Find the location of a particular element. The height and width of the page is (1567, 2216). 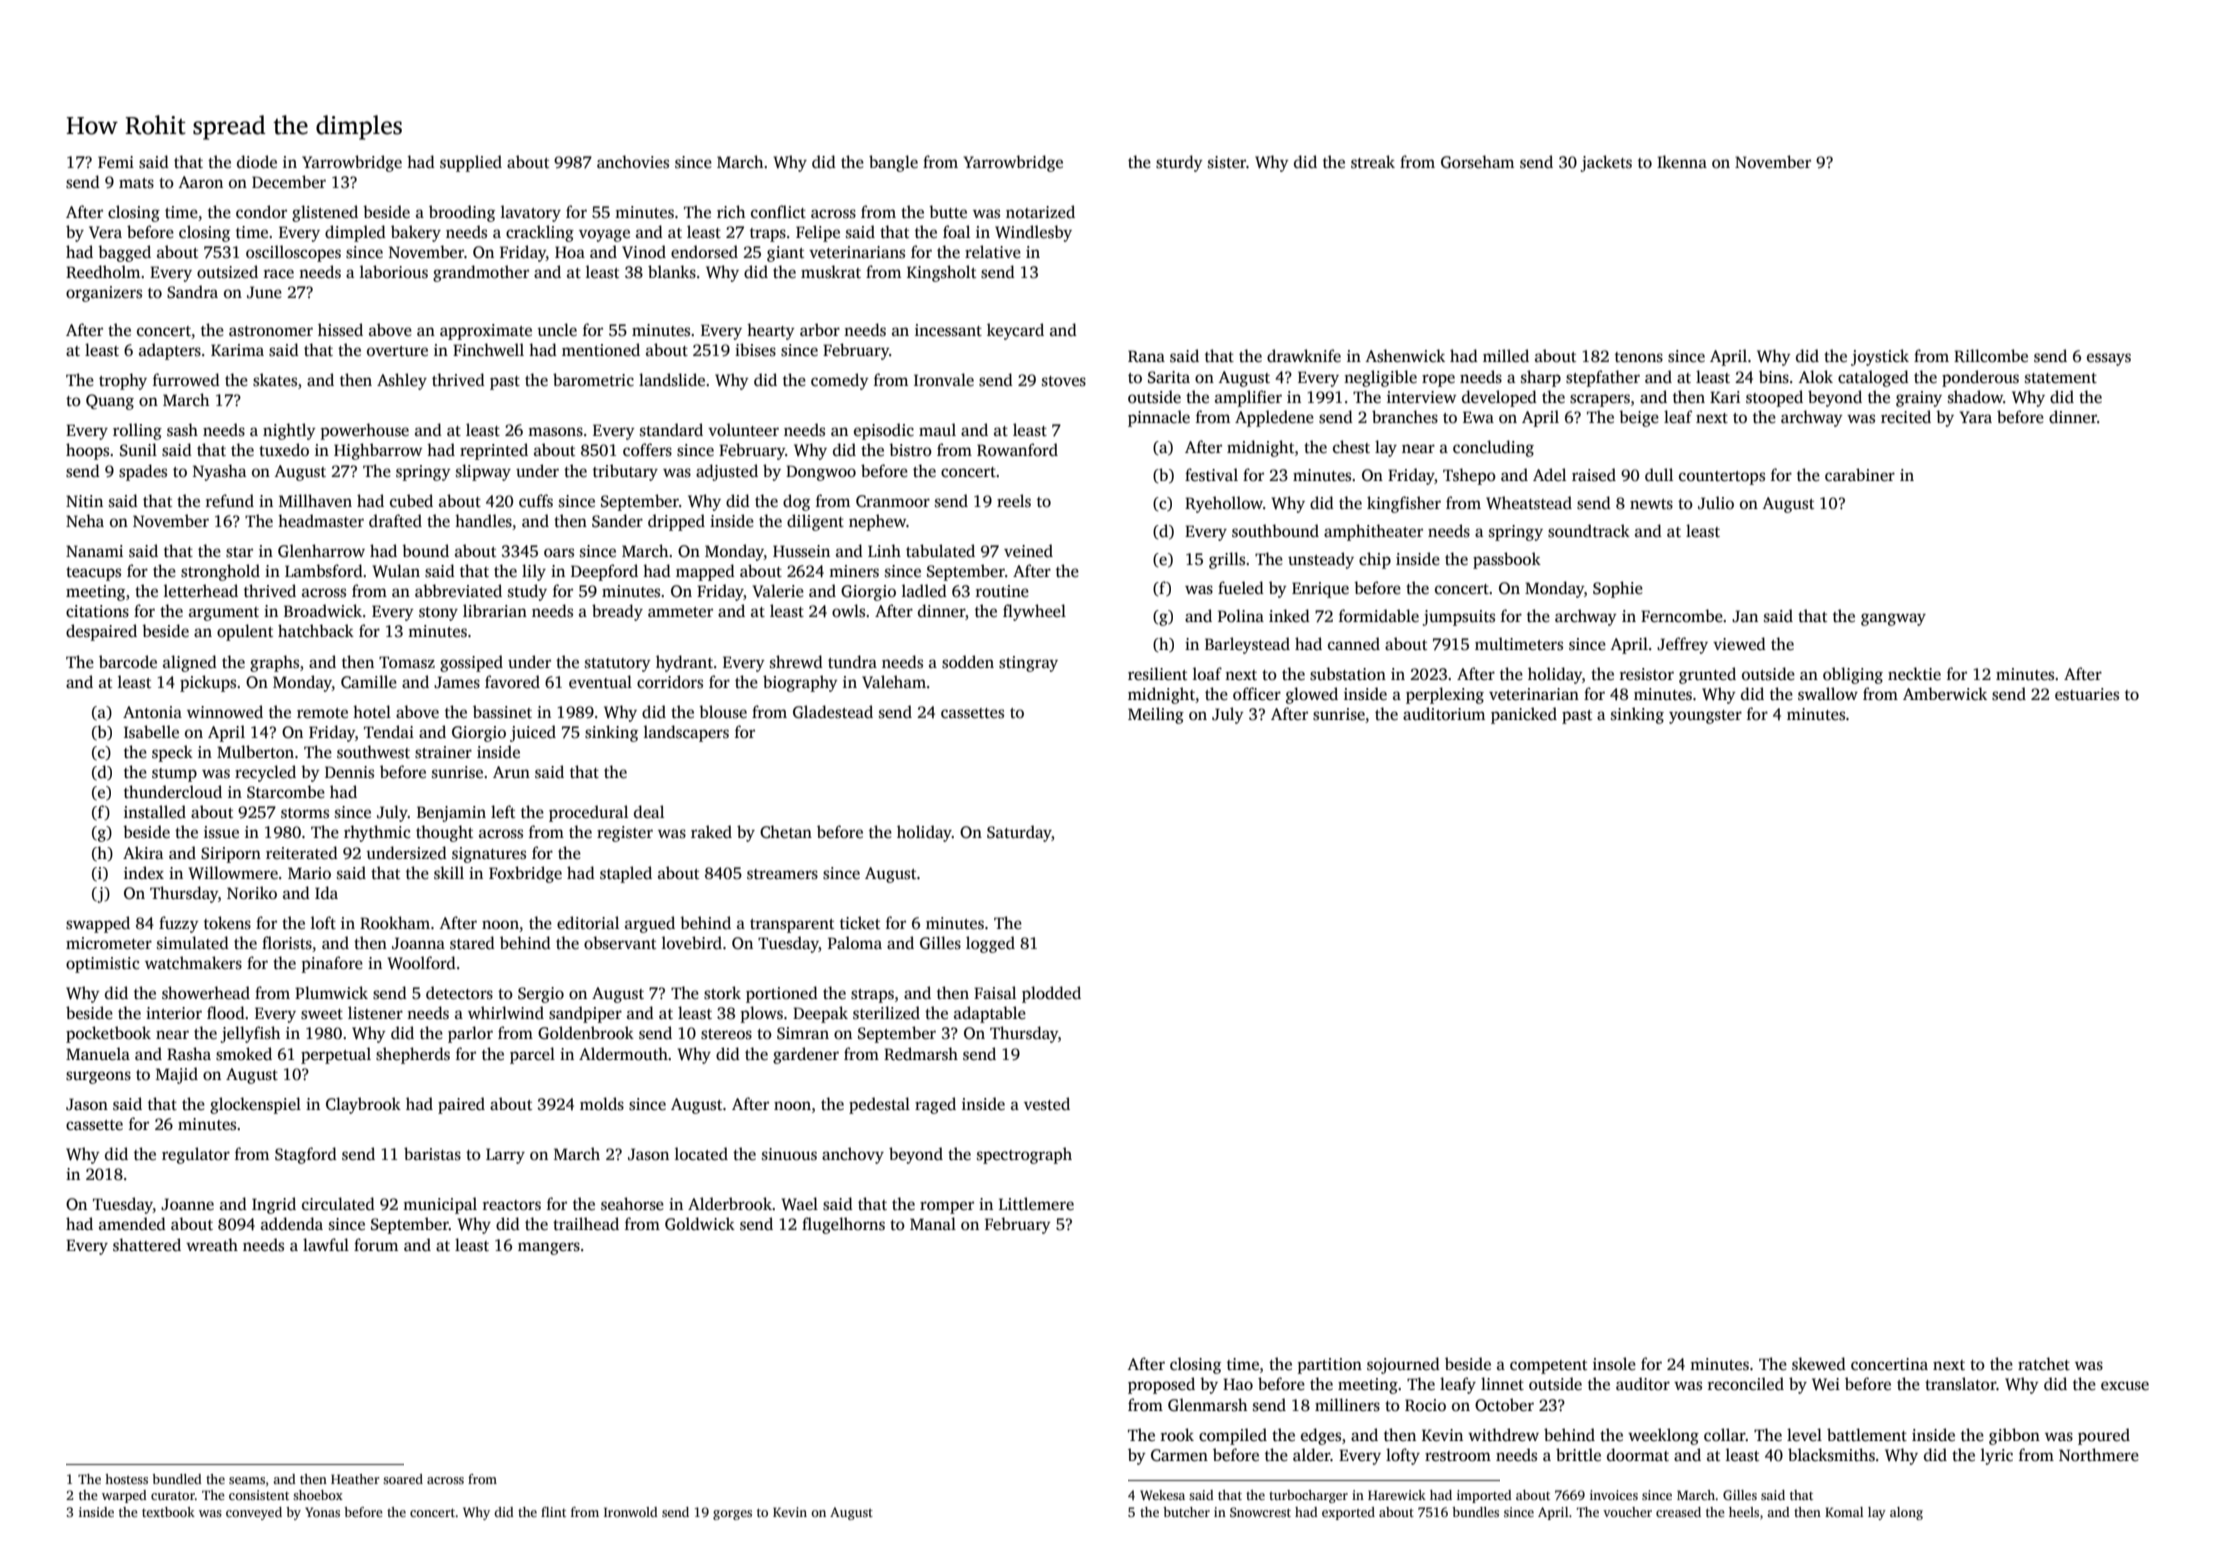

optimistic is located at coordinates (102, 965).
